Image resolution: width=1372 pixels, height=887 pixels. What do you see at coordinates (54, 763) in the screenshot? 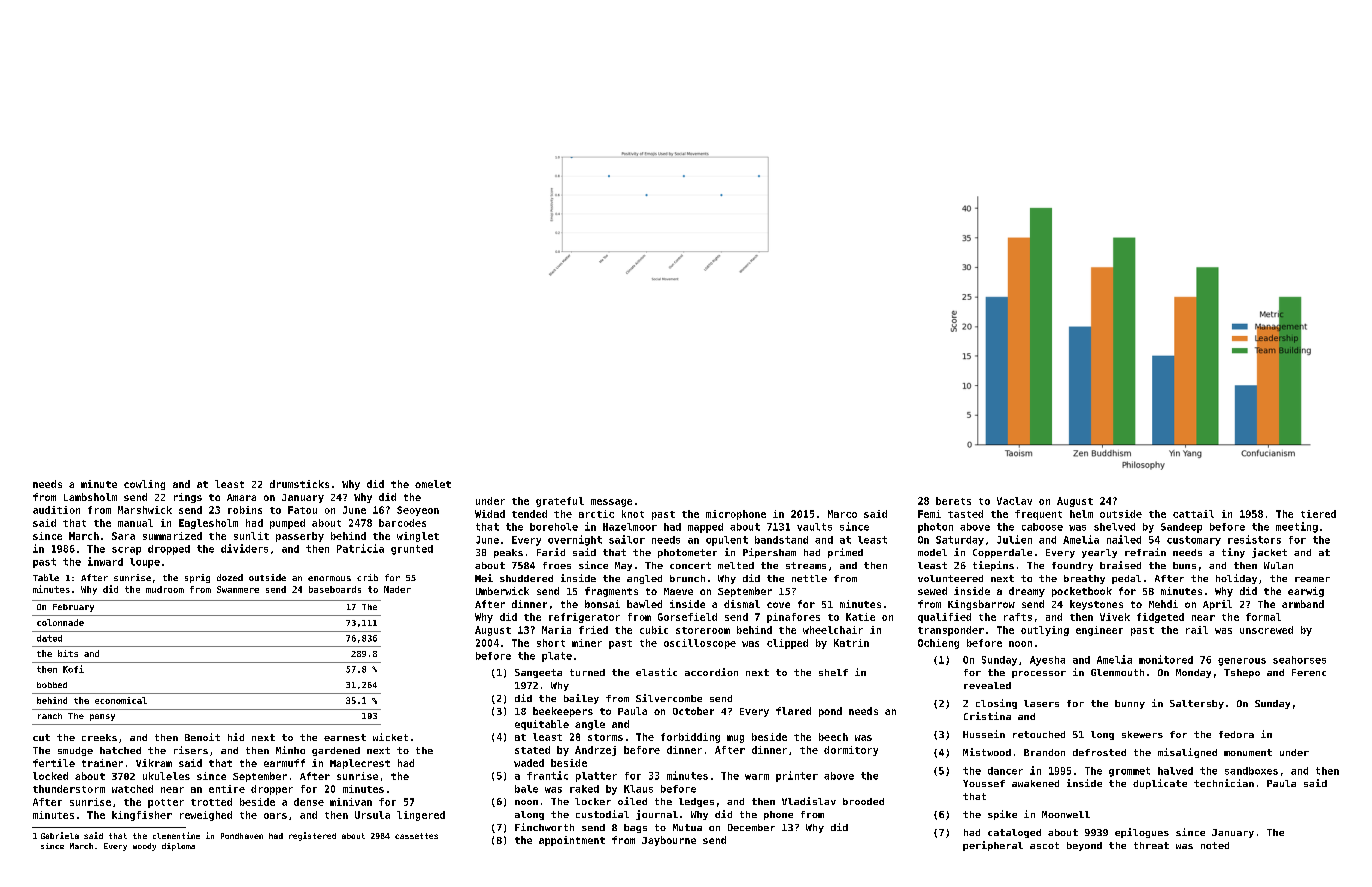
I see `fertile` at bounding box center [54, 763].
